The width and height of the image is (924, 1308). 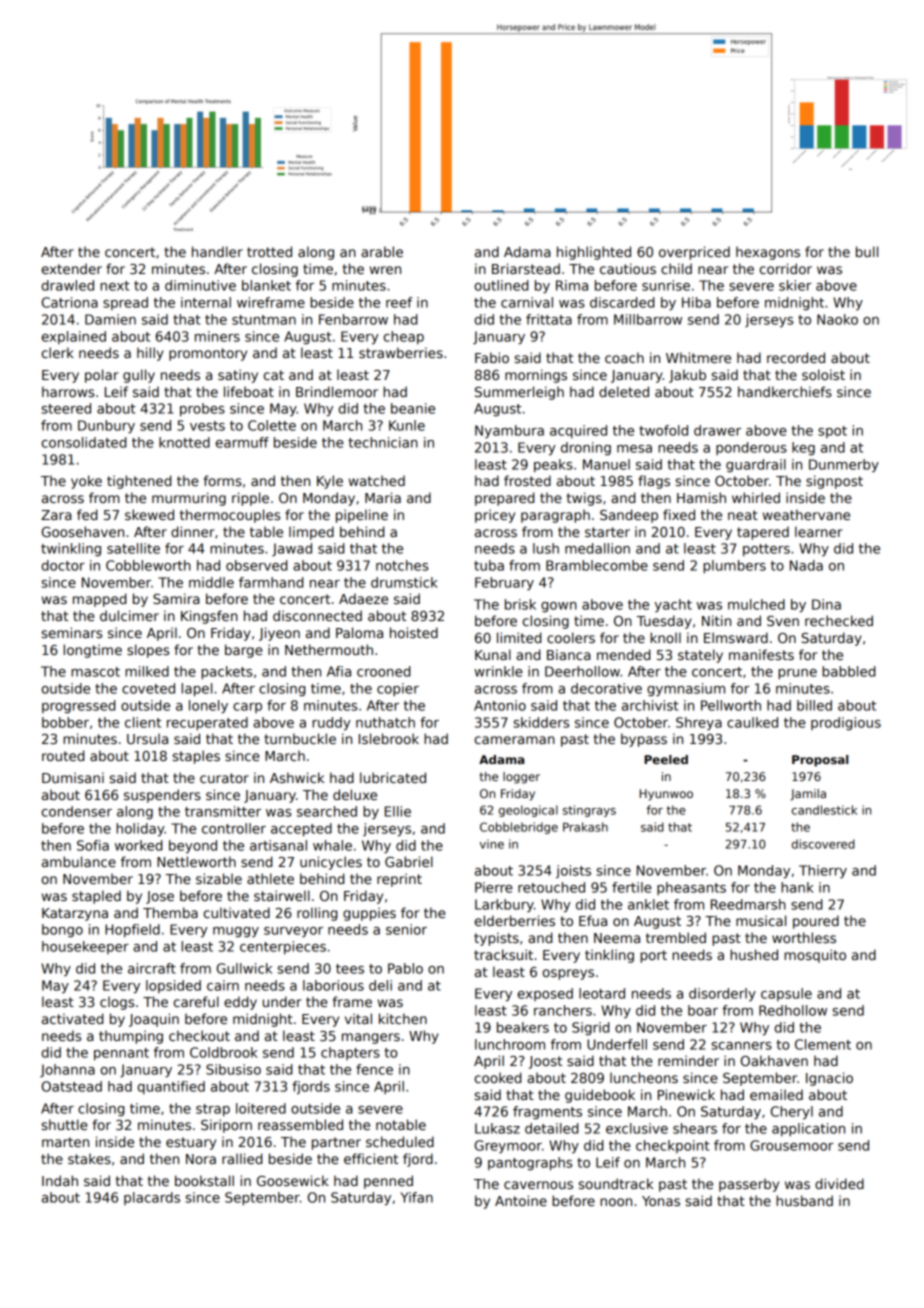 I want to click on Yifan, so click(x=416, y=1197).
